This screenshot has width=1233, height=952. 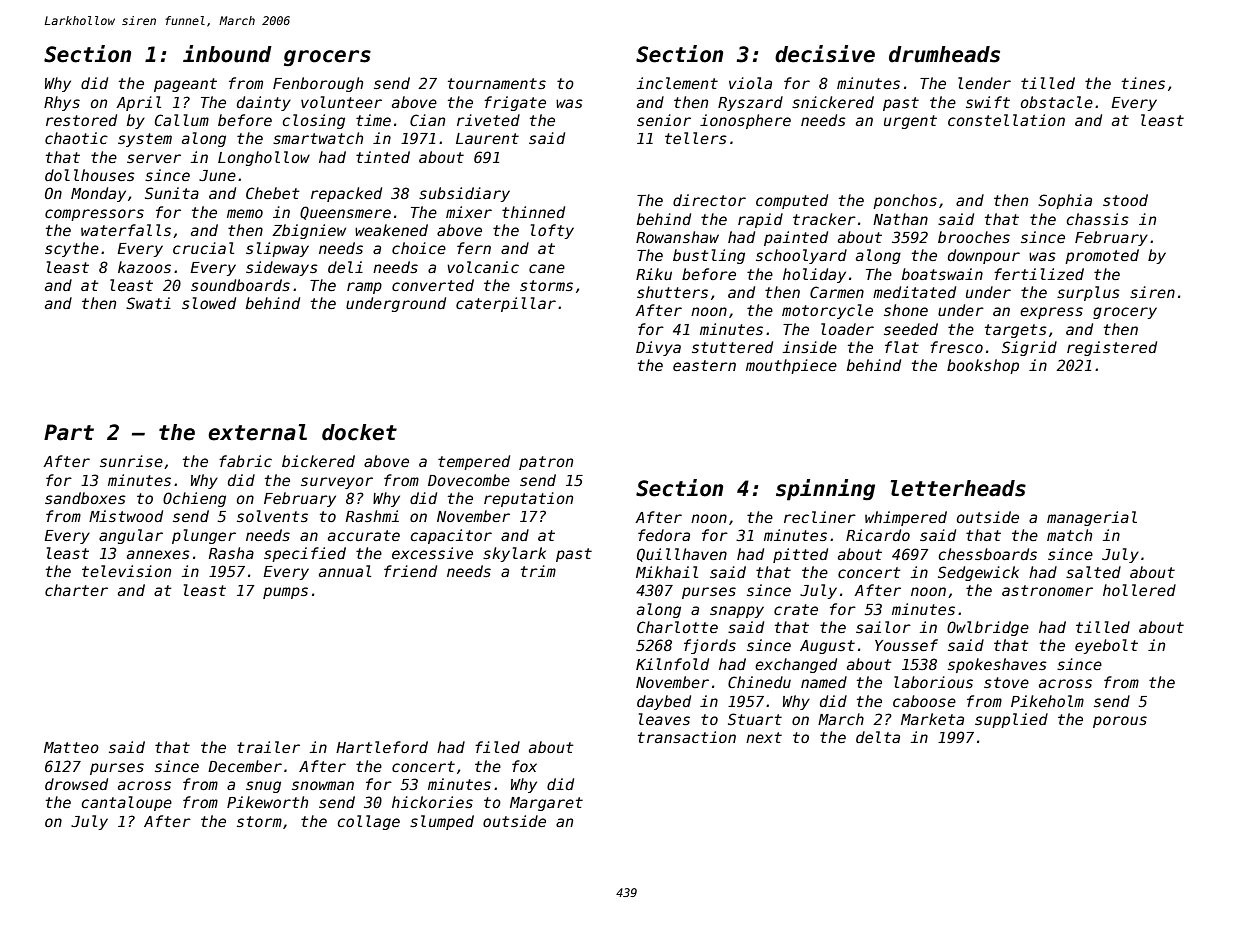 What do you see at coordinates (958, 488) in the screenshot?
I see `letterheads` at bounding box center [958, 488].
